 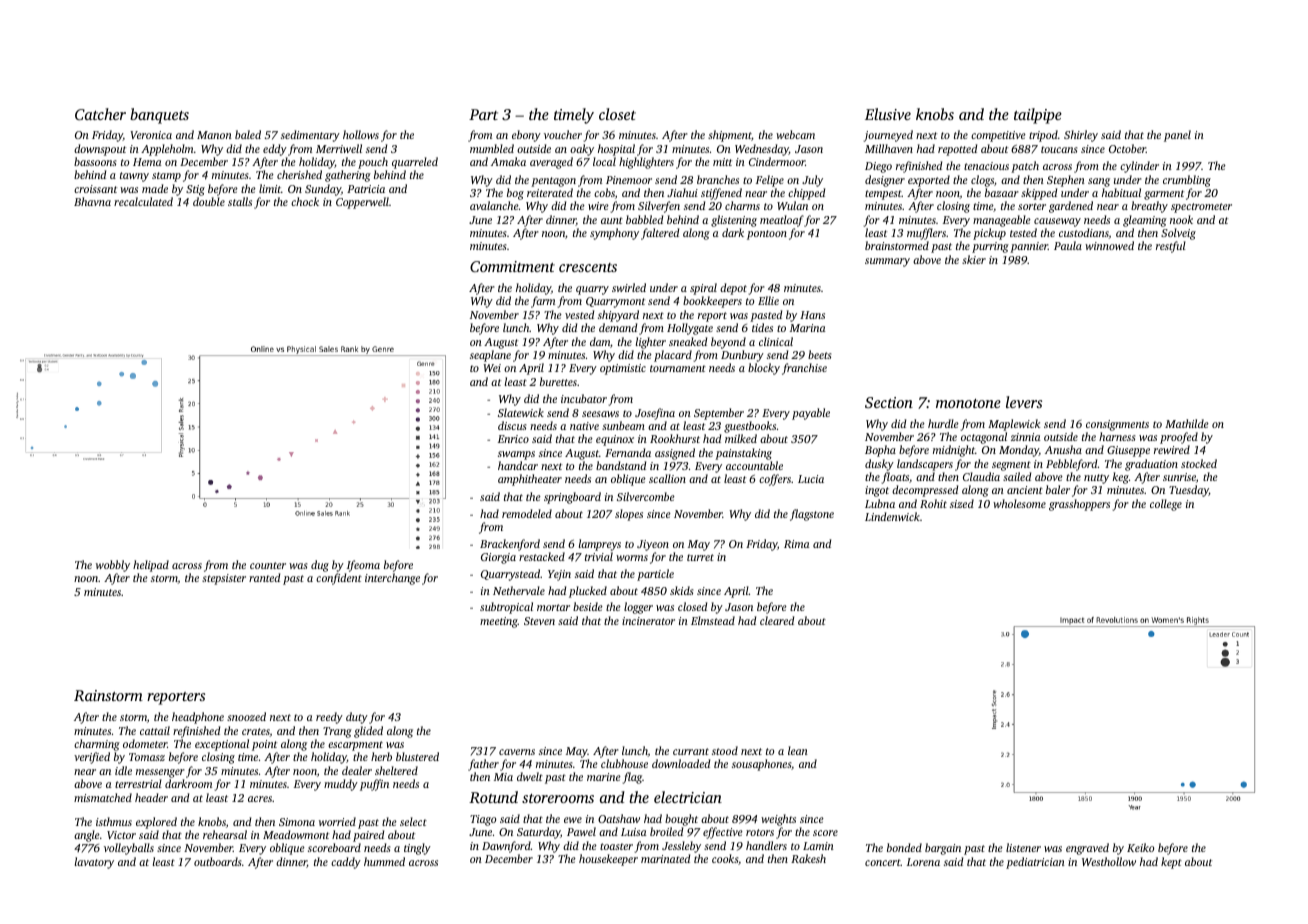 I want to click on outboards, so click(x=217, y=861).
